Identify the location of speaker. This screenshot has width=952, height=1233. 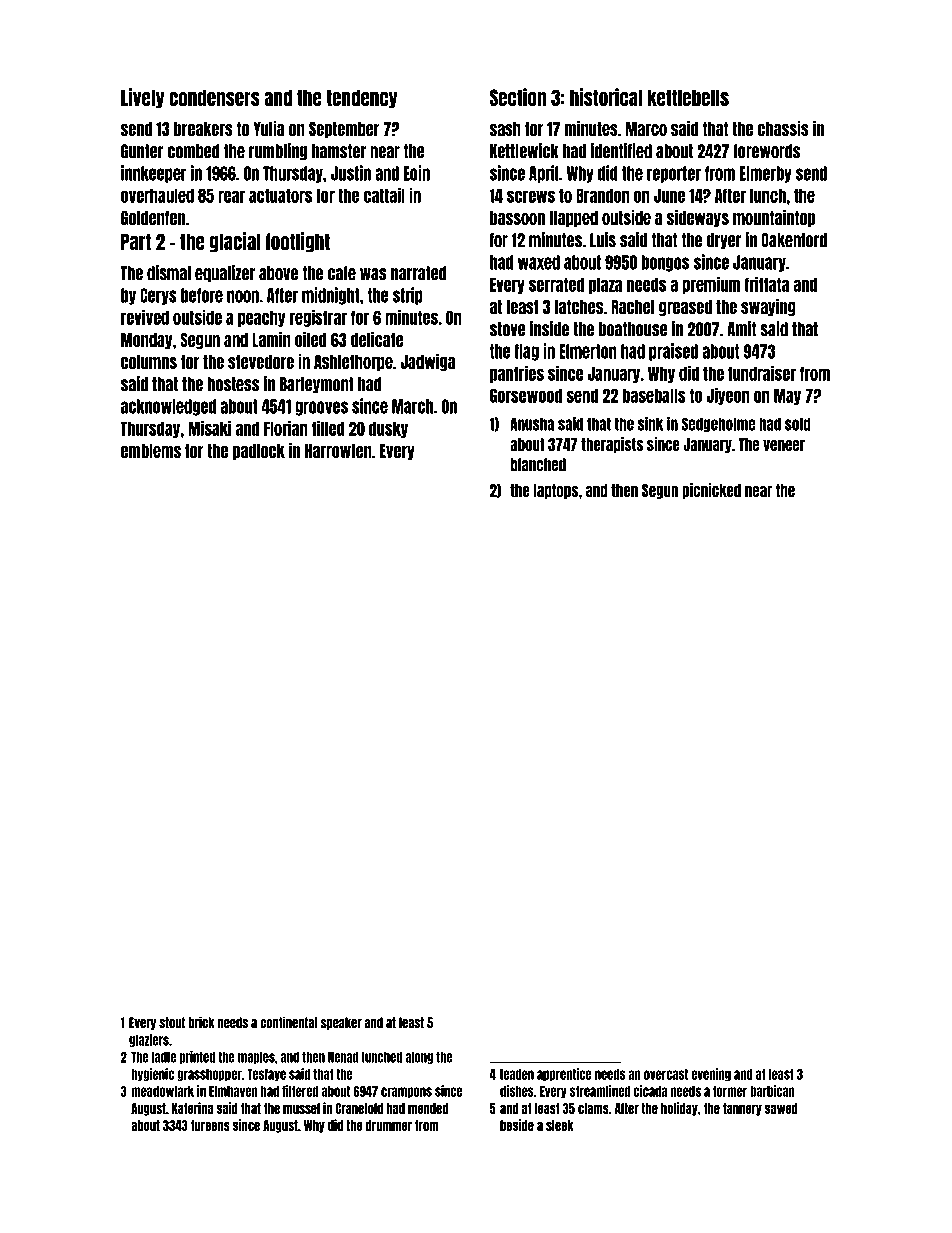
(341, 1023).
